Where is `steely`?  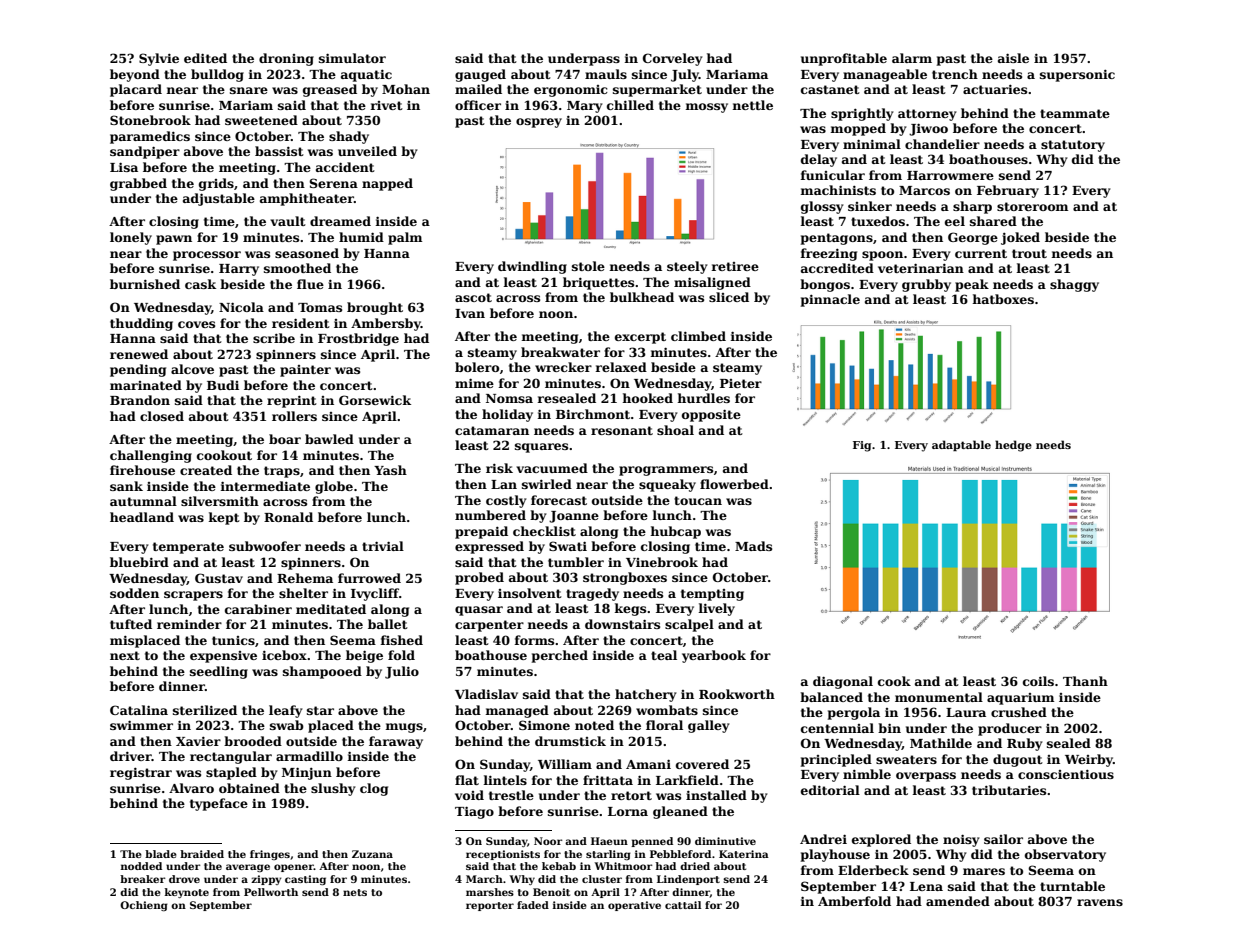 steely is located at coordinates (687, 267).
